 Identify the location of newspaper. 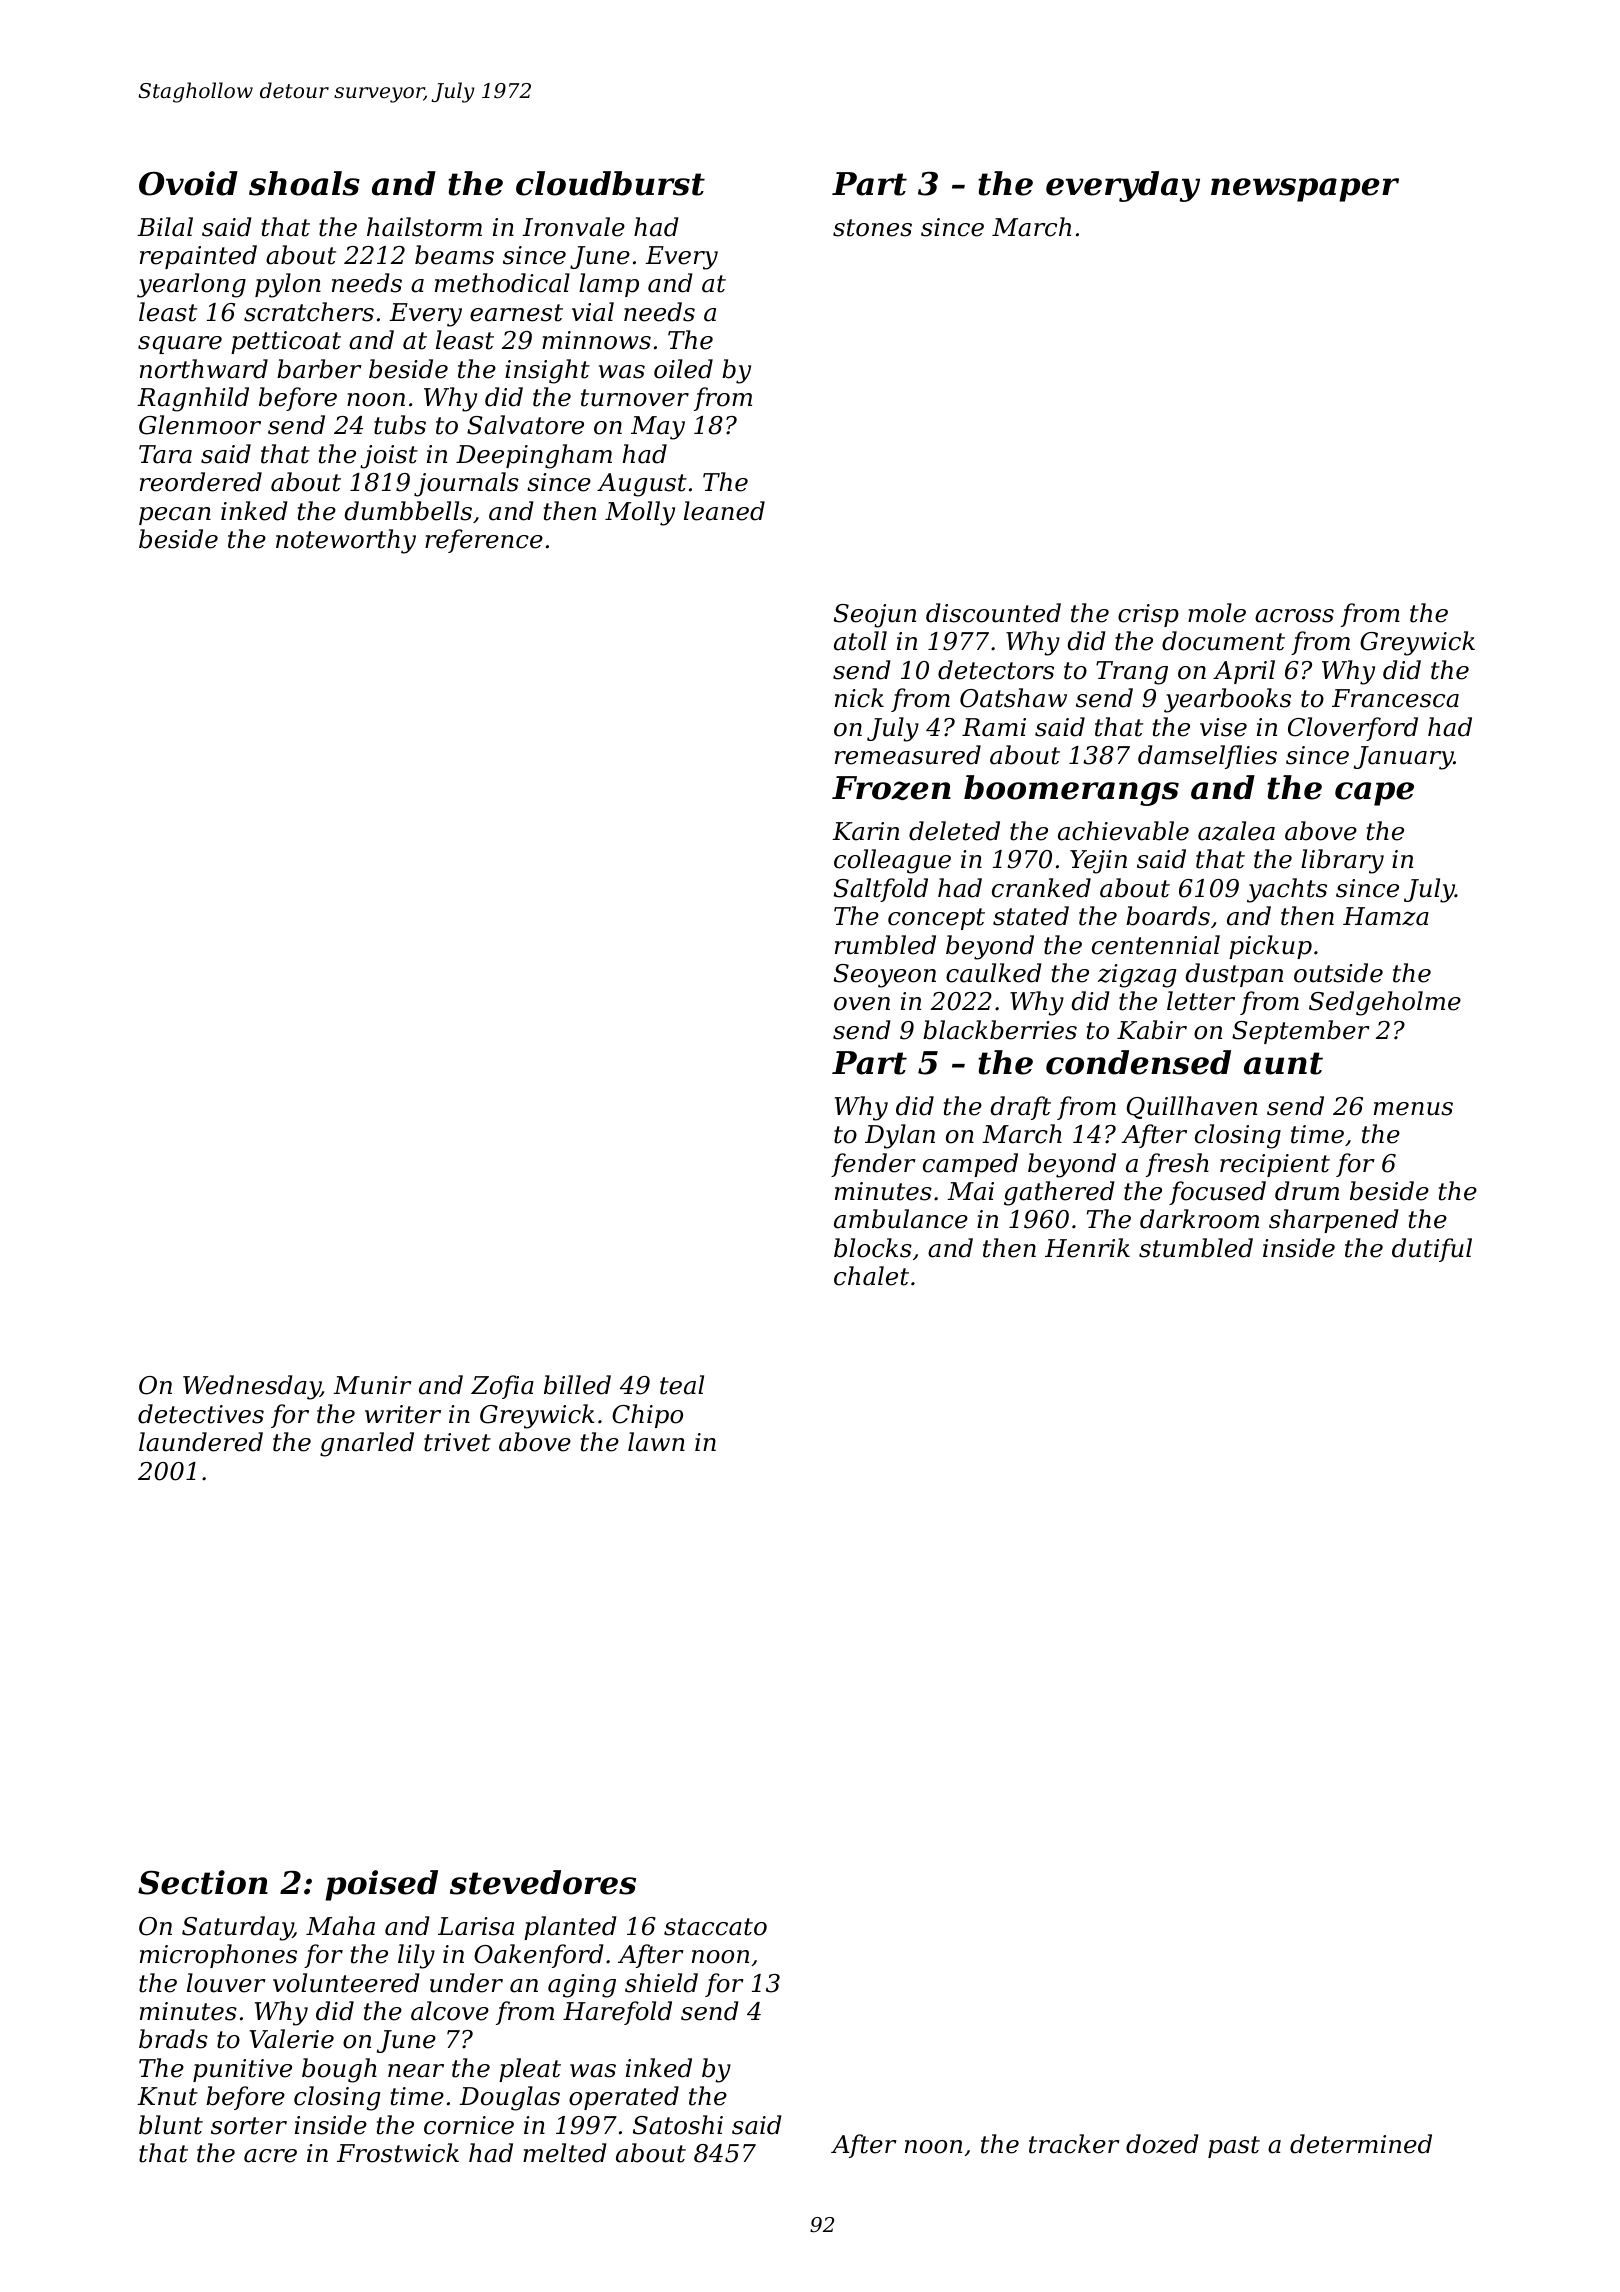
(1305, 190).
